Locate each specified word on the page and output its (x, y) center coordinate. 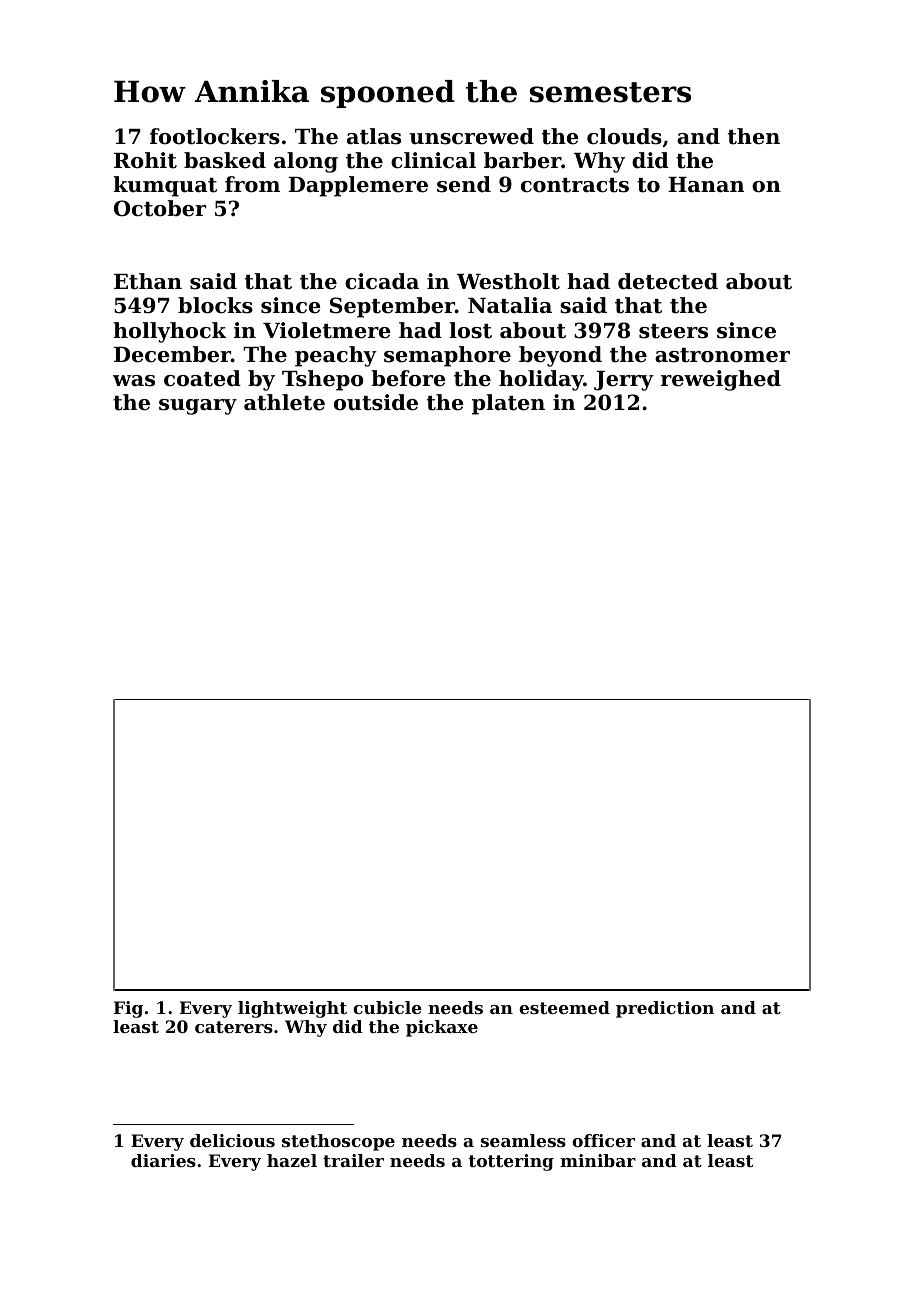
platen (508, 404)
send (464, 184)
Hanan (706, 185)
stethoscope (338, 1142)
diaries (163, 1160)
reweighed (721, 380)
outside (376, 402)
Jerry (624, 381)
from (252, 184)
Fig (128, 1009)
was (134, 381)
